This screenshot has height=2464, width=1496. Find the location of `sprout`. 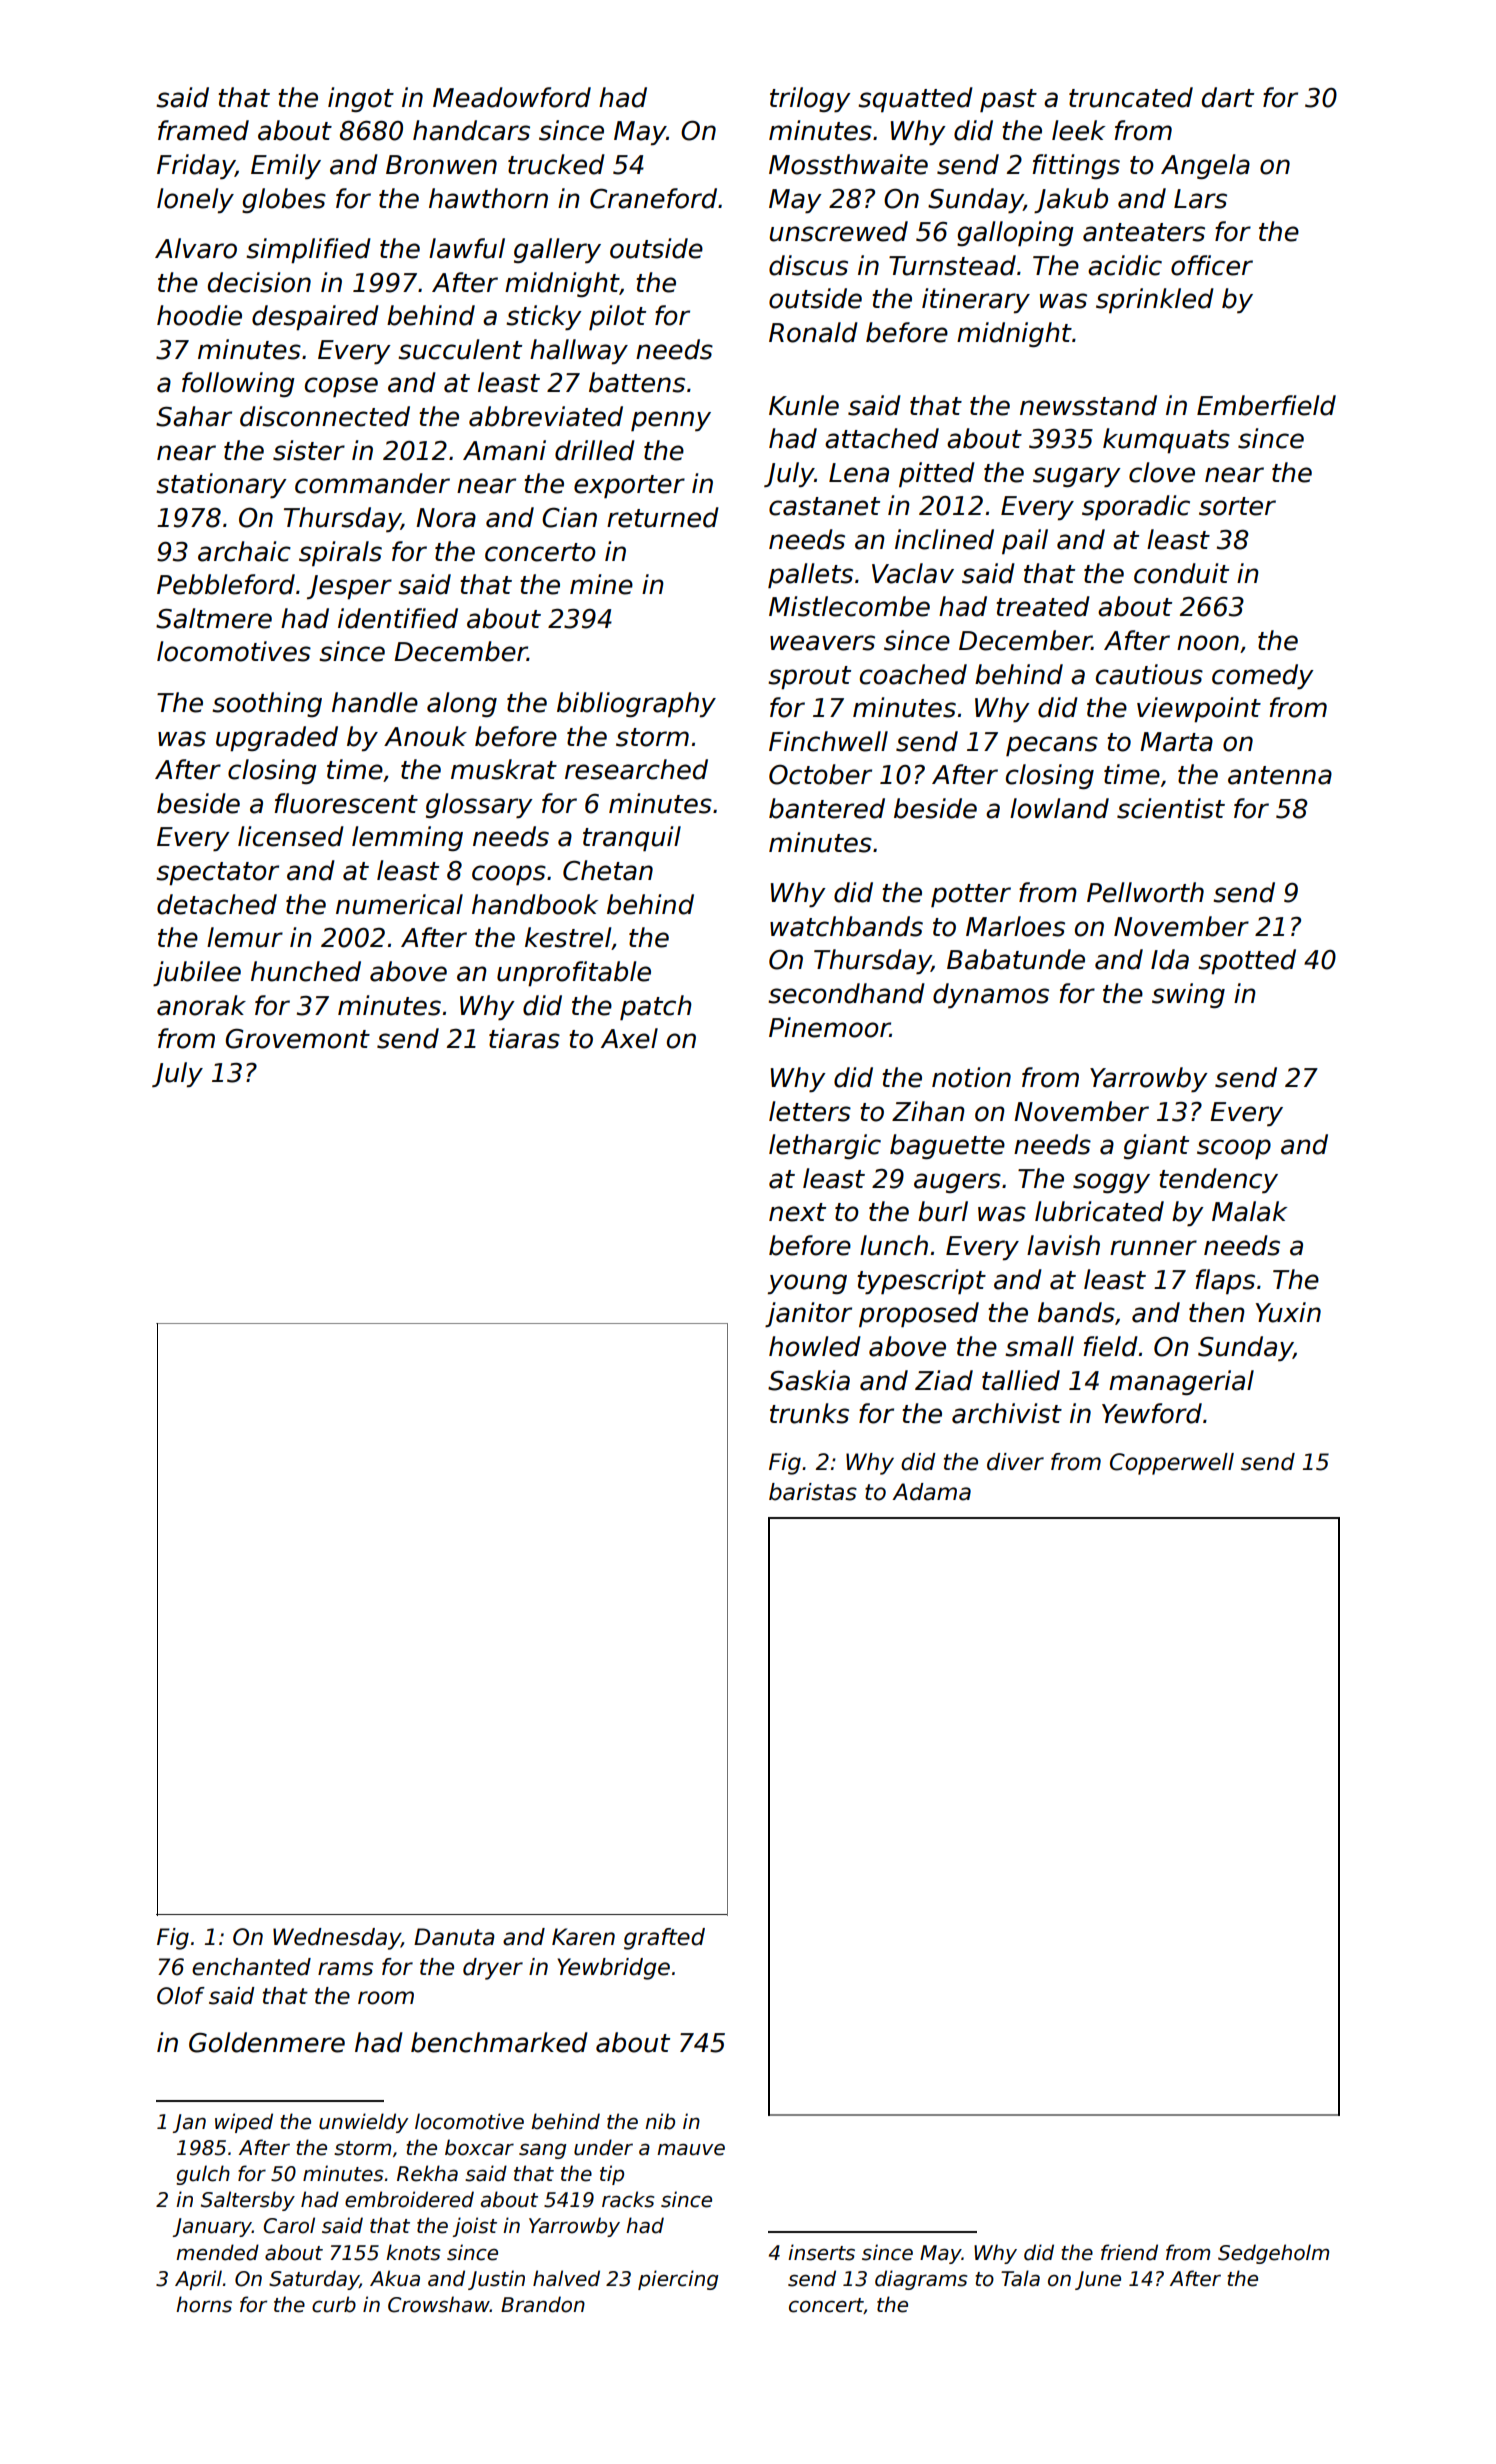

sprout is located at coordinates (809, 677).
